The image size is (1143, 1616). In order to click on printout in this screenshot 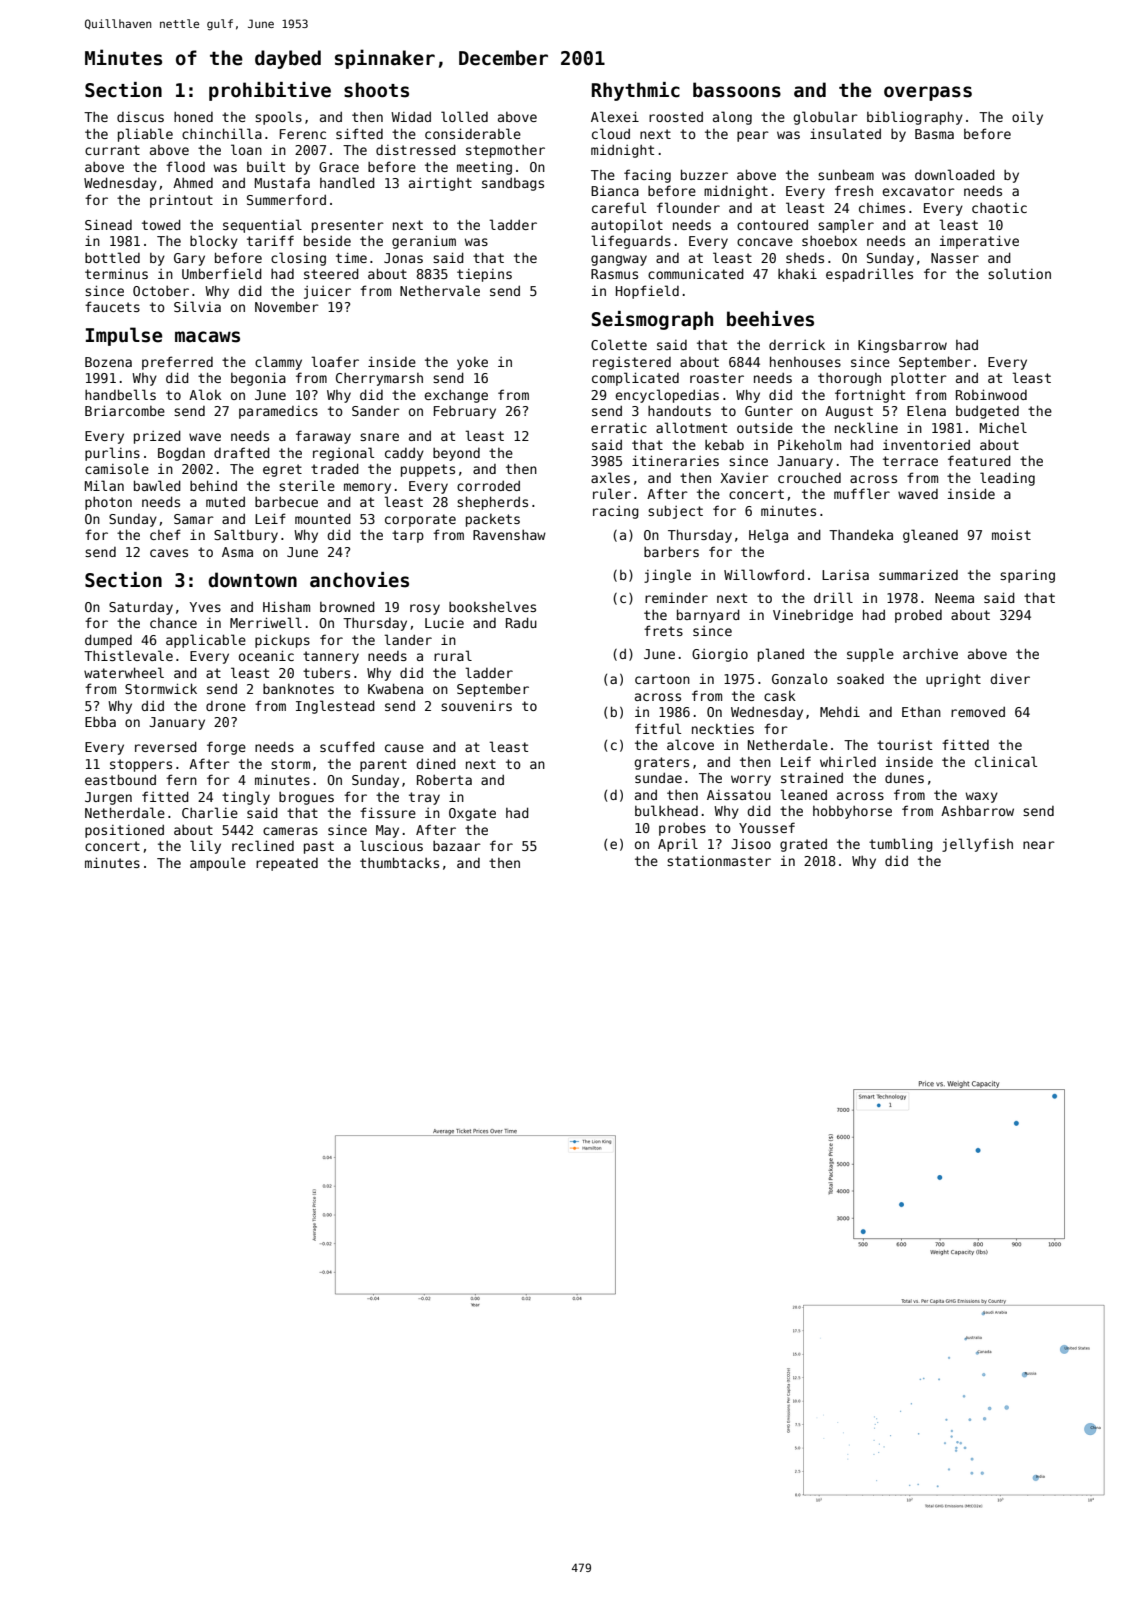, I will do `click(181, 201)`.
